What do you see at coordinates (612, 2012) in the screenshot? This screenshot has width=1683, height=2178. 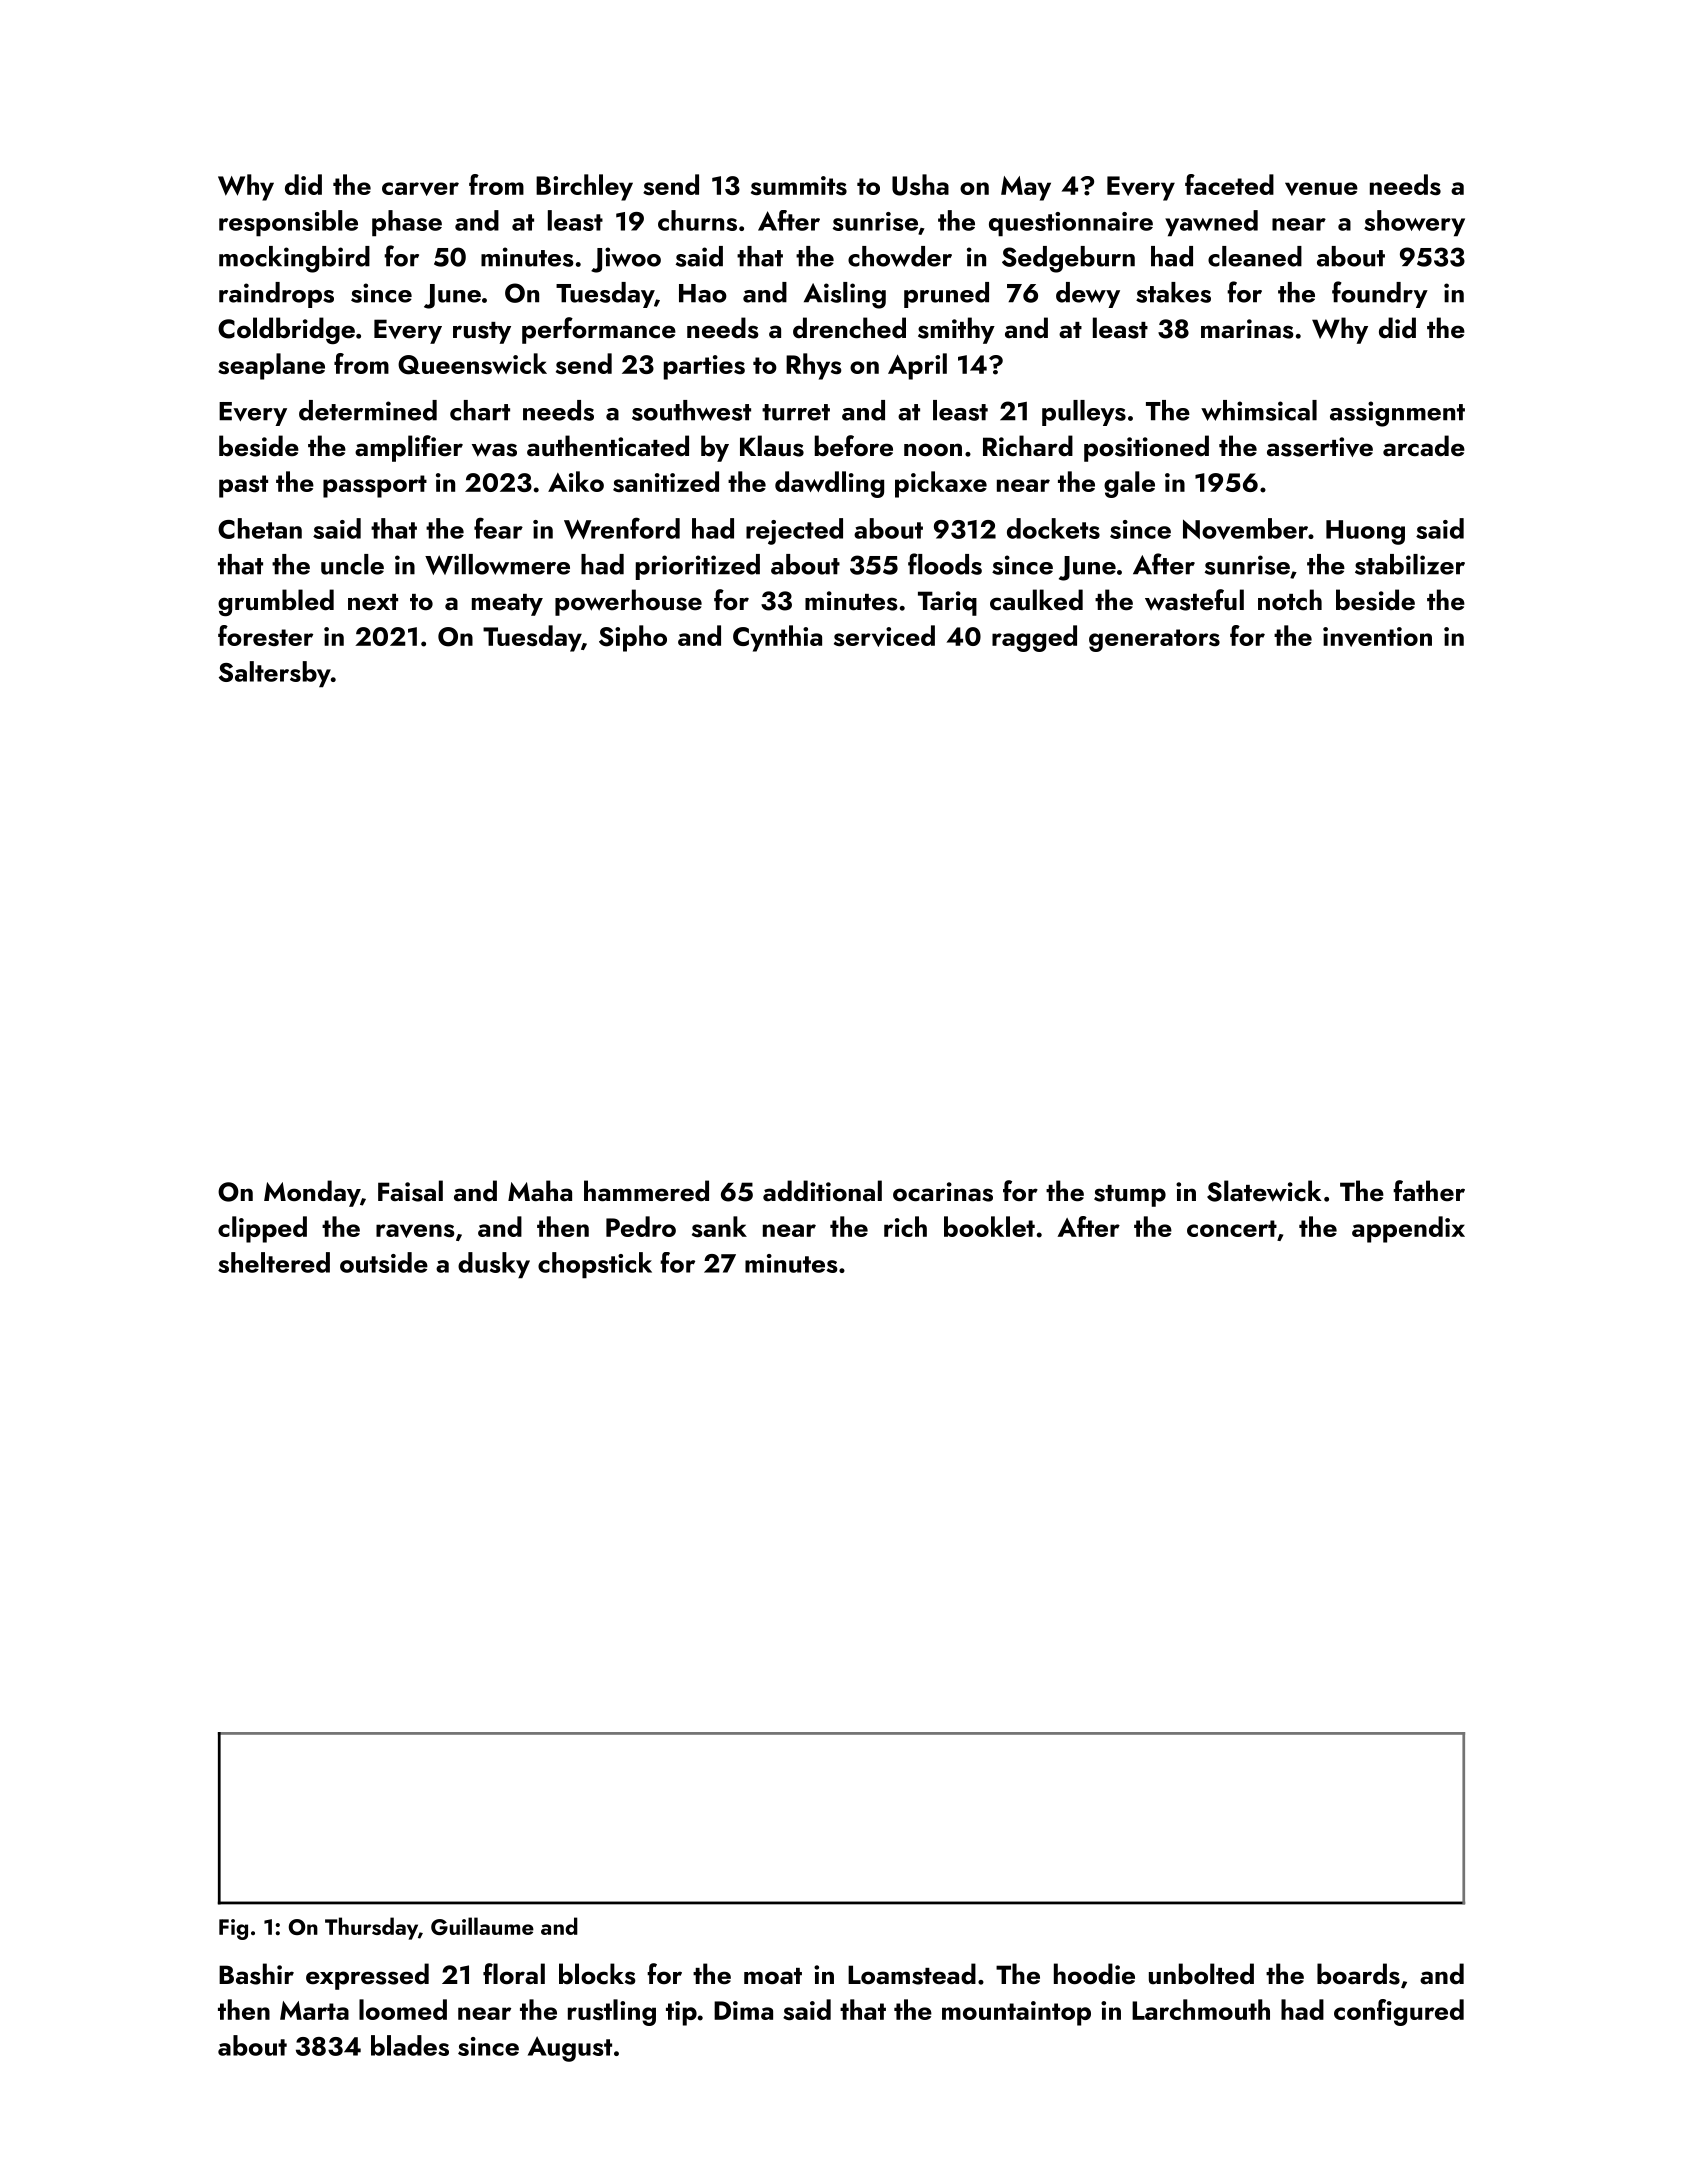 I see `rustling` at bounding box center [612, 2012].
